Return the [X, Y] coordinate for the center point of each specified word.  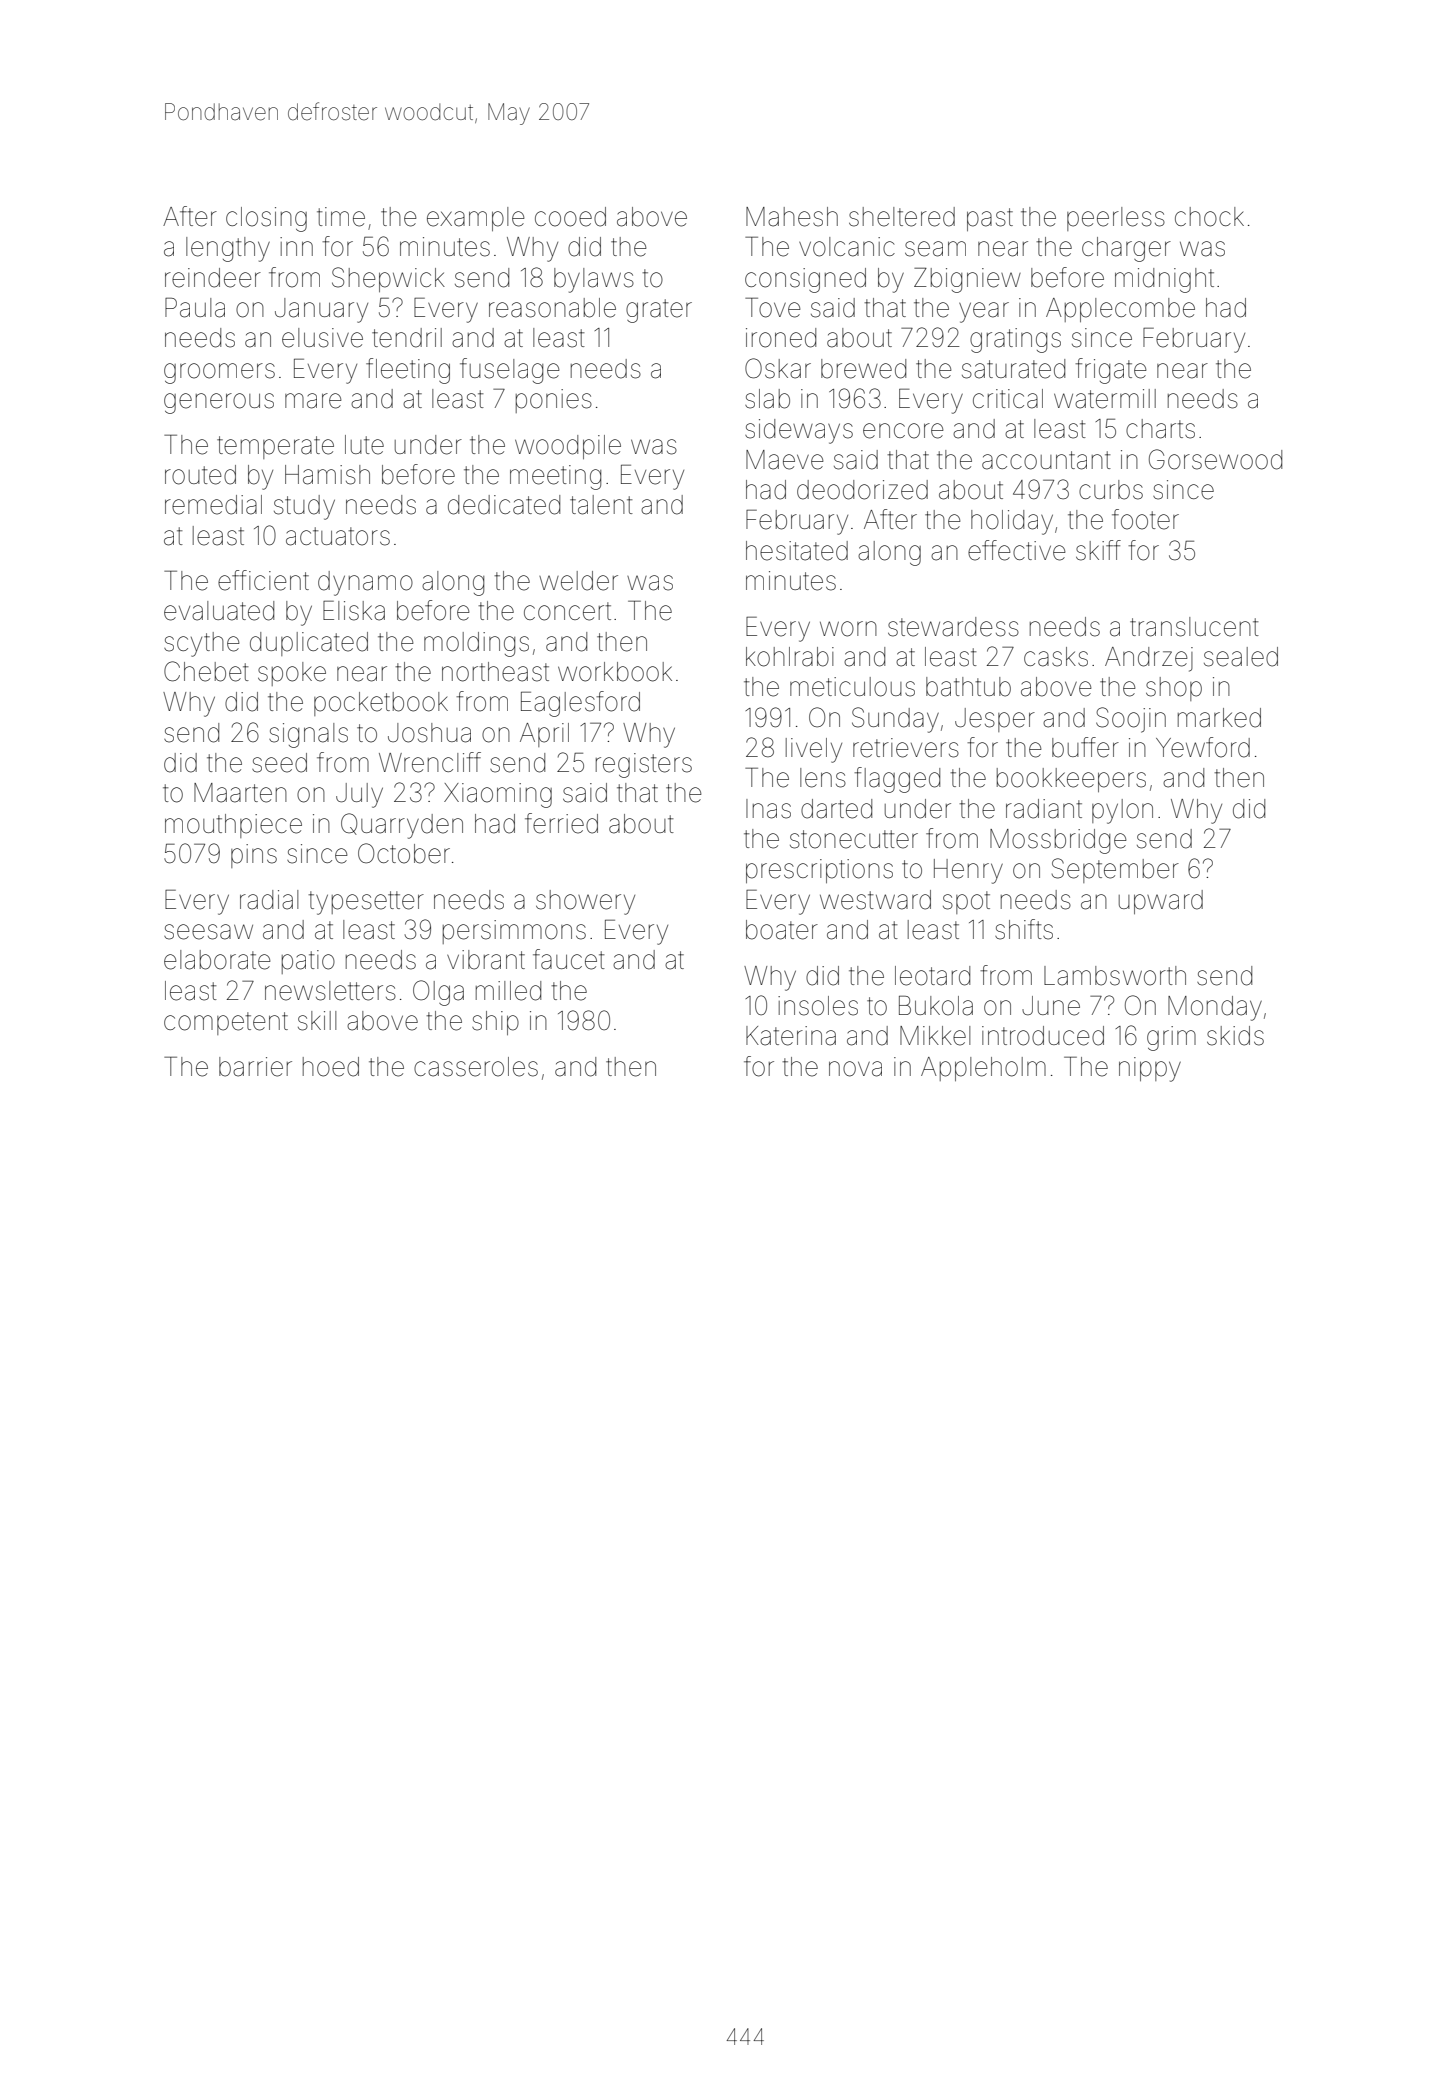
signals [308, 735]
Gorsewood [1215, 459]
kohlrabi [790, 657]
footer [1145, 519]
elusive [322, 338]
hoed [331, 1067]
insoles [818, 1006]
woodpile [568, 447]
